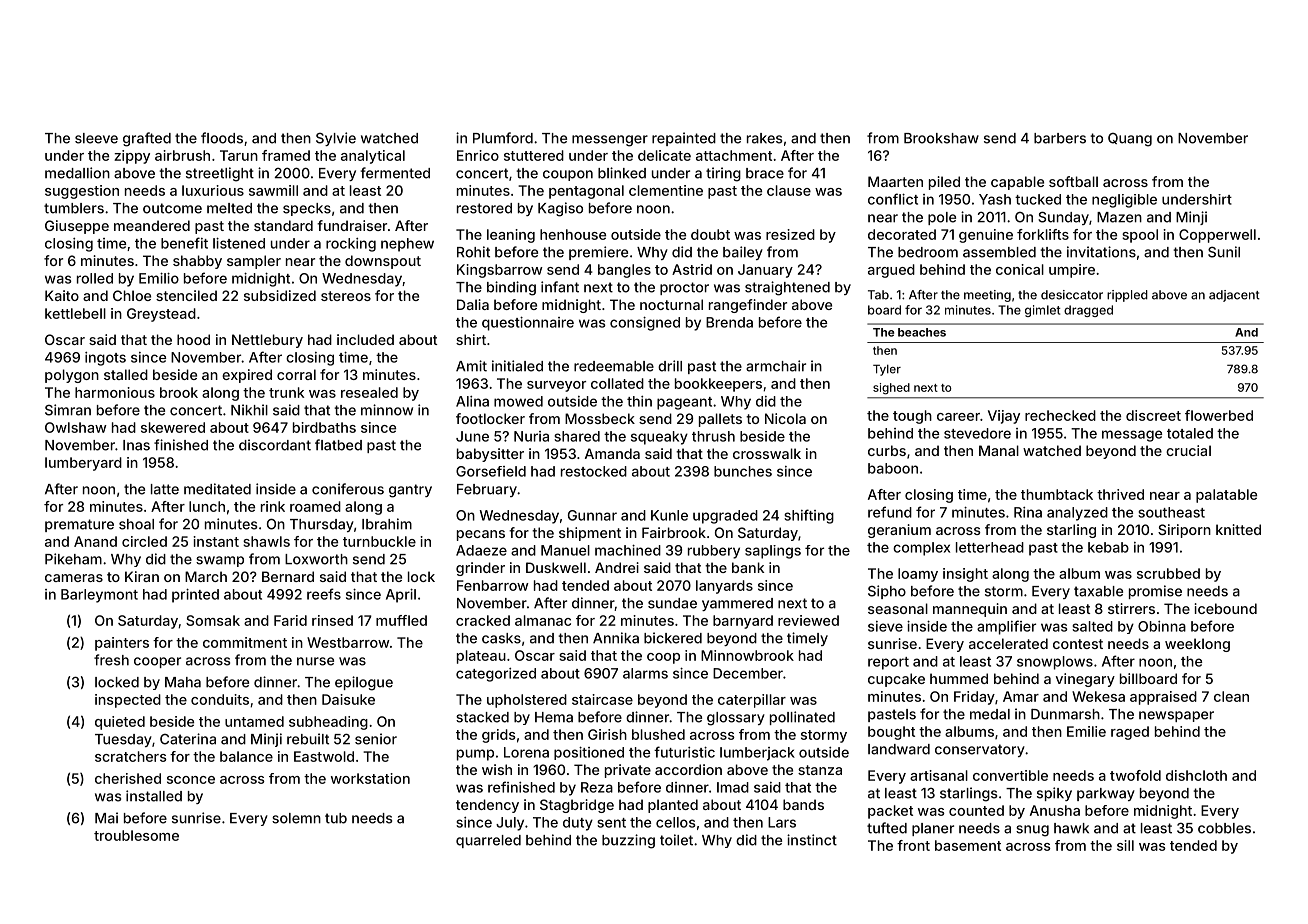 The image size is (1308, 924). Describe the element at coordinates (1217, 236) in the page. I see `Copperwell` at that location.
